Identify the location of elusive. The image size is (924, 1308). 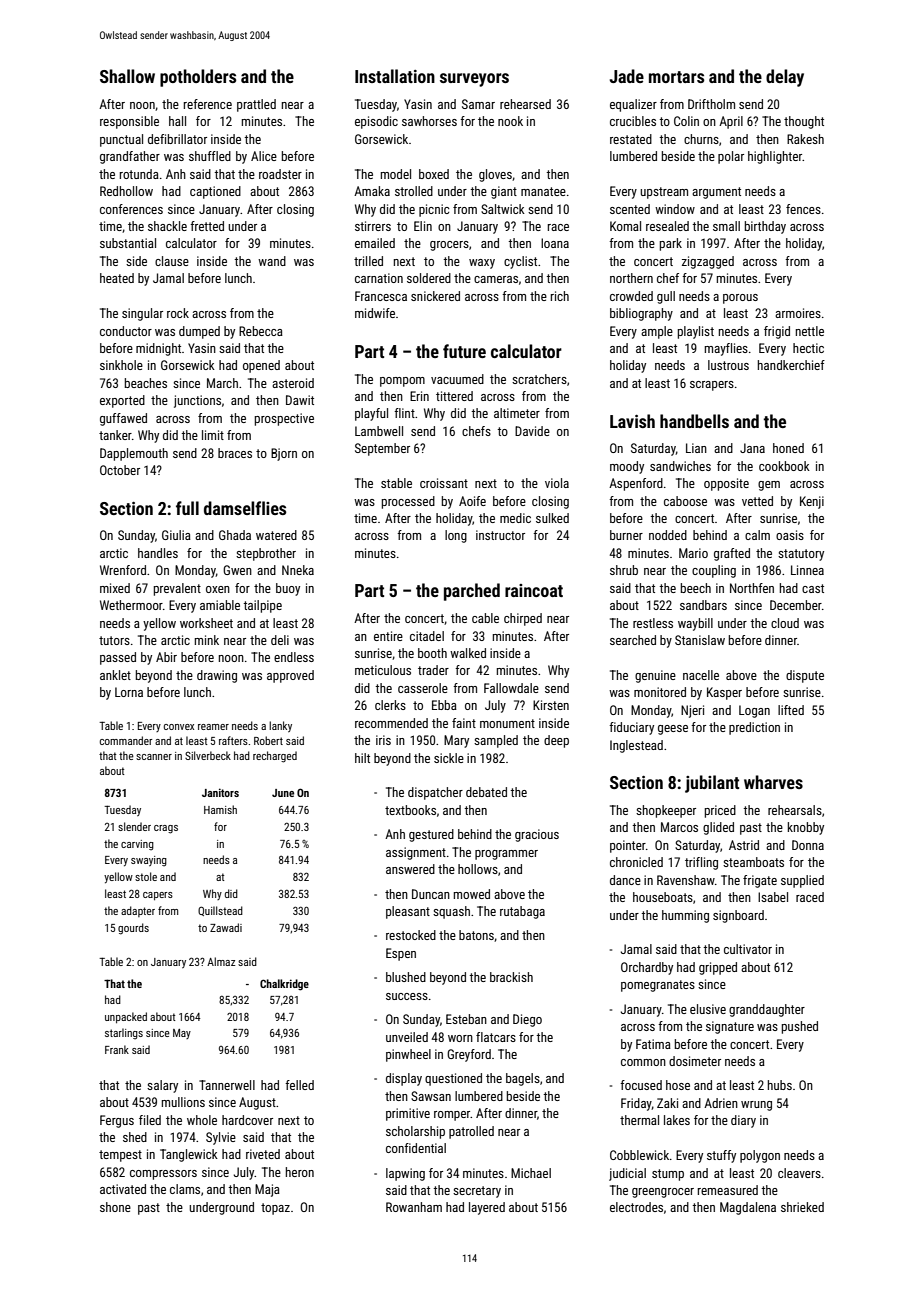
(708, 1009).
